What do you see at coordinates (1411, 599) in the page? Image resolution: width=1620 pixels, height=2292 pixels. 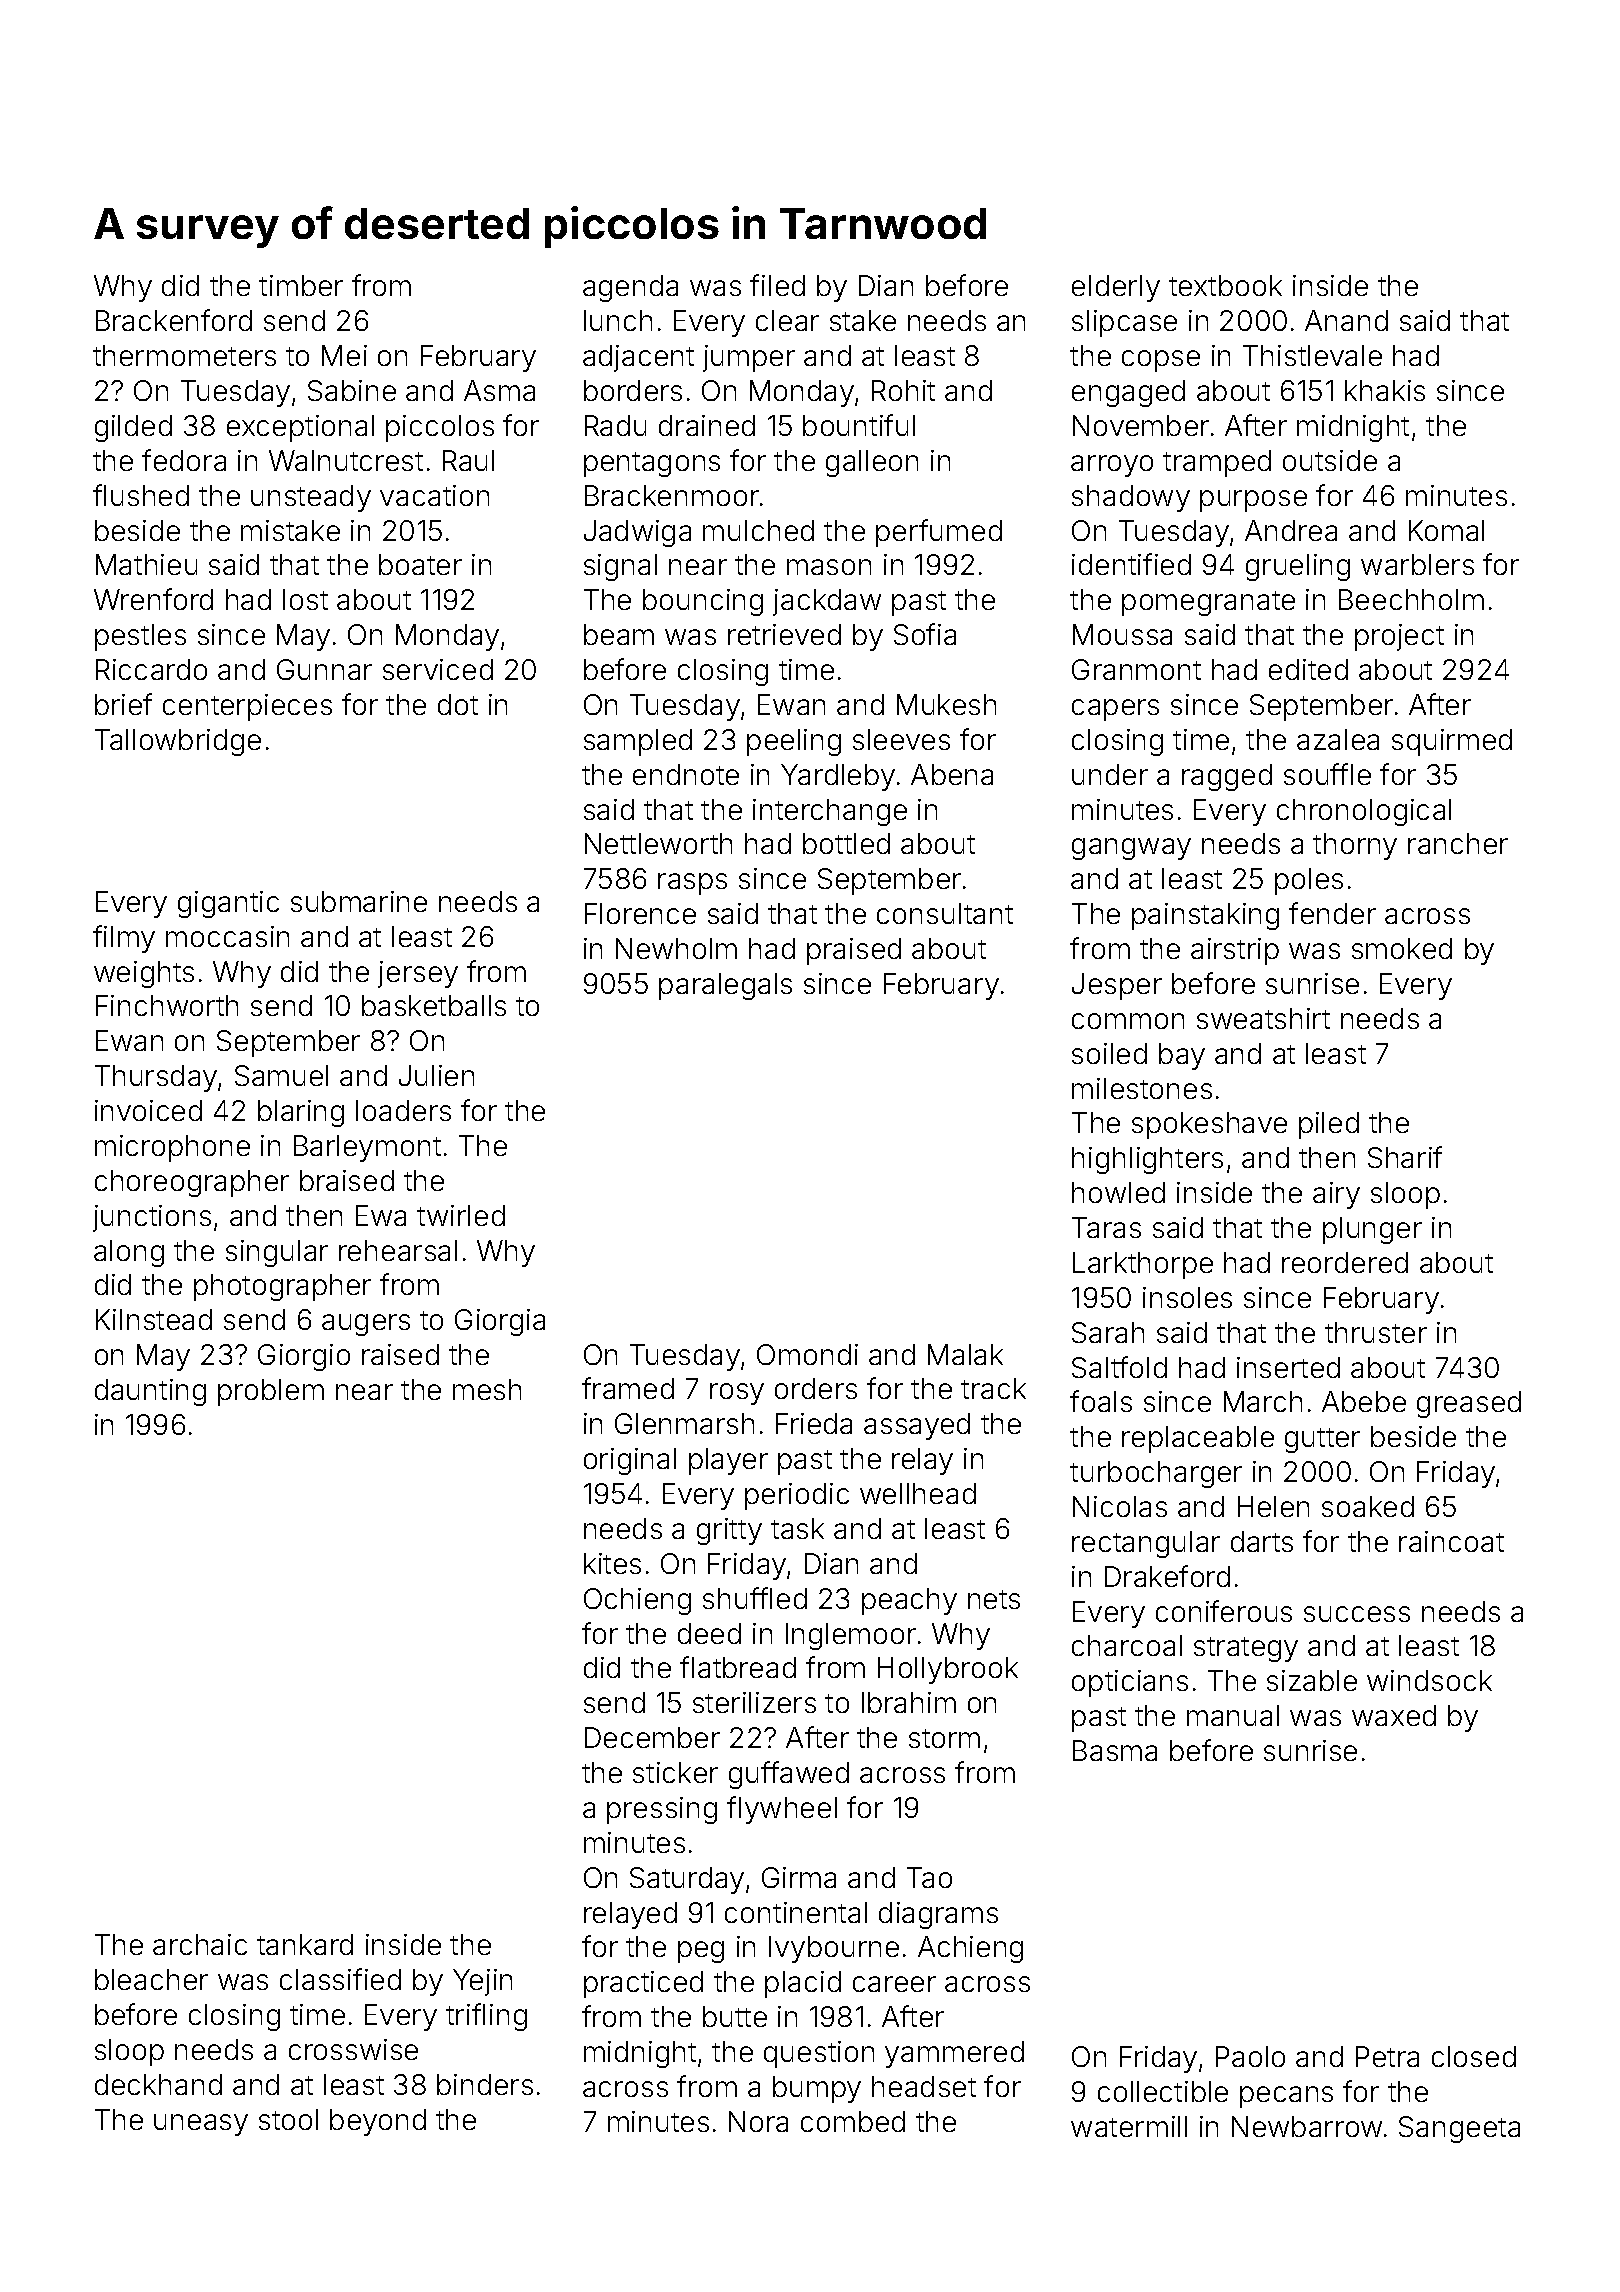 I see `Beechholm` at bounding box center [1411, 599].
